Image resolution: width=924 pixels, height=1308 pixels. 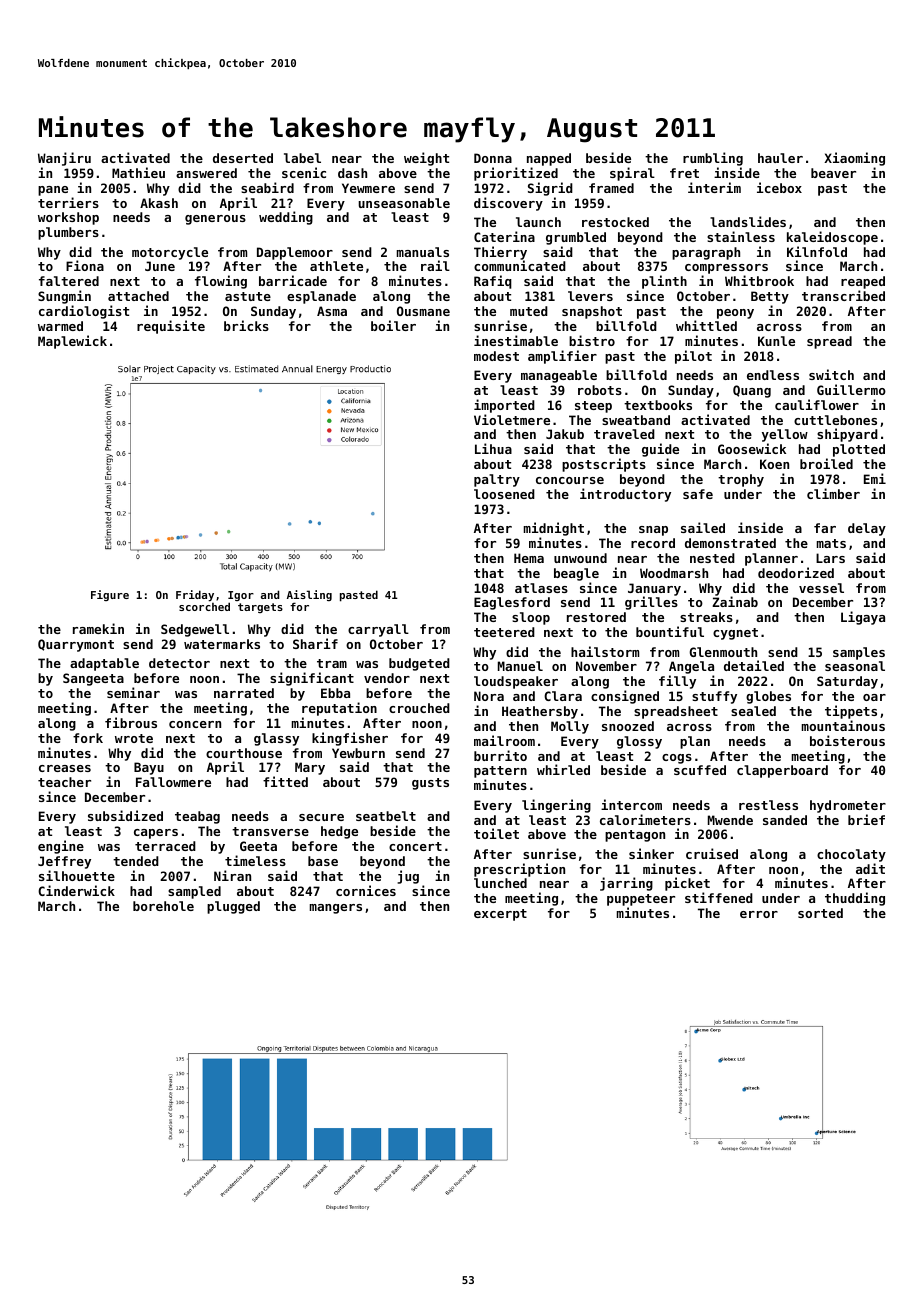 What do you see at coordinates (64, 297) in the screenshot?
I see `Sungmin` at bounding box center [64, 297].
